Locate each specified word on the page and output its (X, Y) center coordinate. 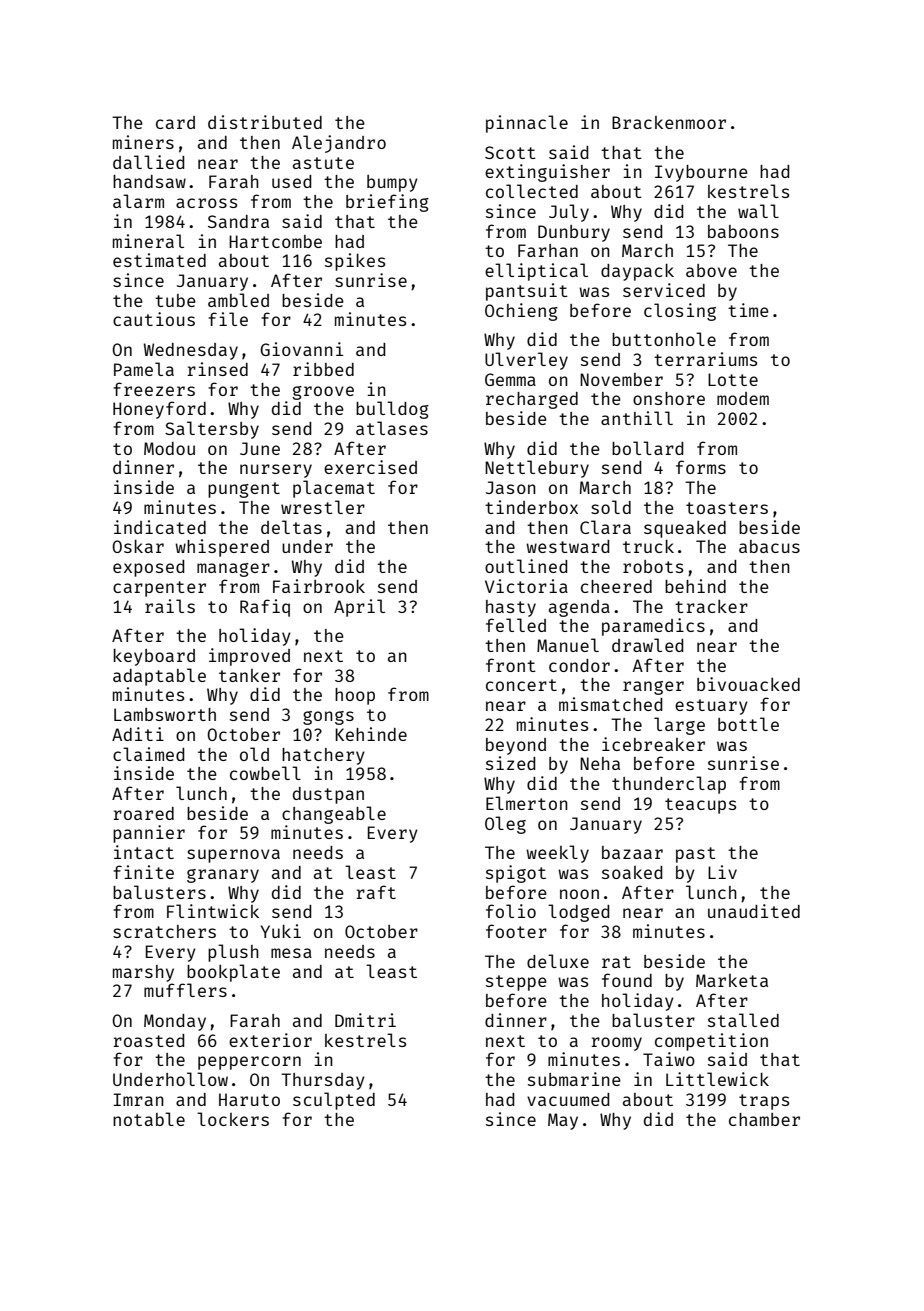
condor (579, 665)
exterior (270, 1040)
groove (323, 393)
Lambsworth (165, 714)
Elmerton (527, 803)
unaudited (754, 911)
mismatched (610, 704)
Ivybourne (701, 173)
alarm (138, 201)
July (569, 213)
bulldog (392, 410)
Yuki (281, 931)
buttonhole (664, 339)
